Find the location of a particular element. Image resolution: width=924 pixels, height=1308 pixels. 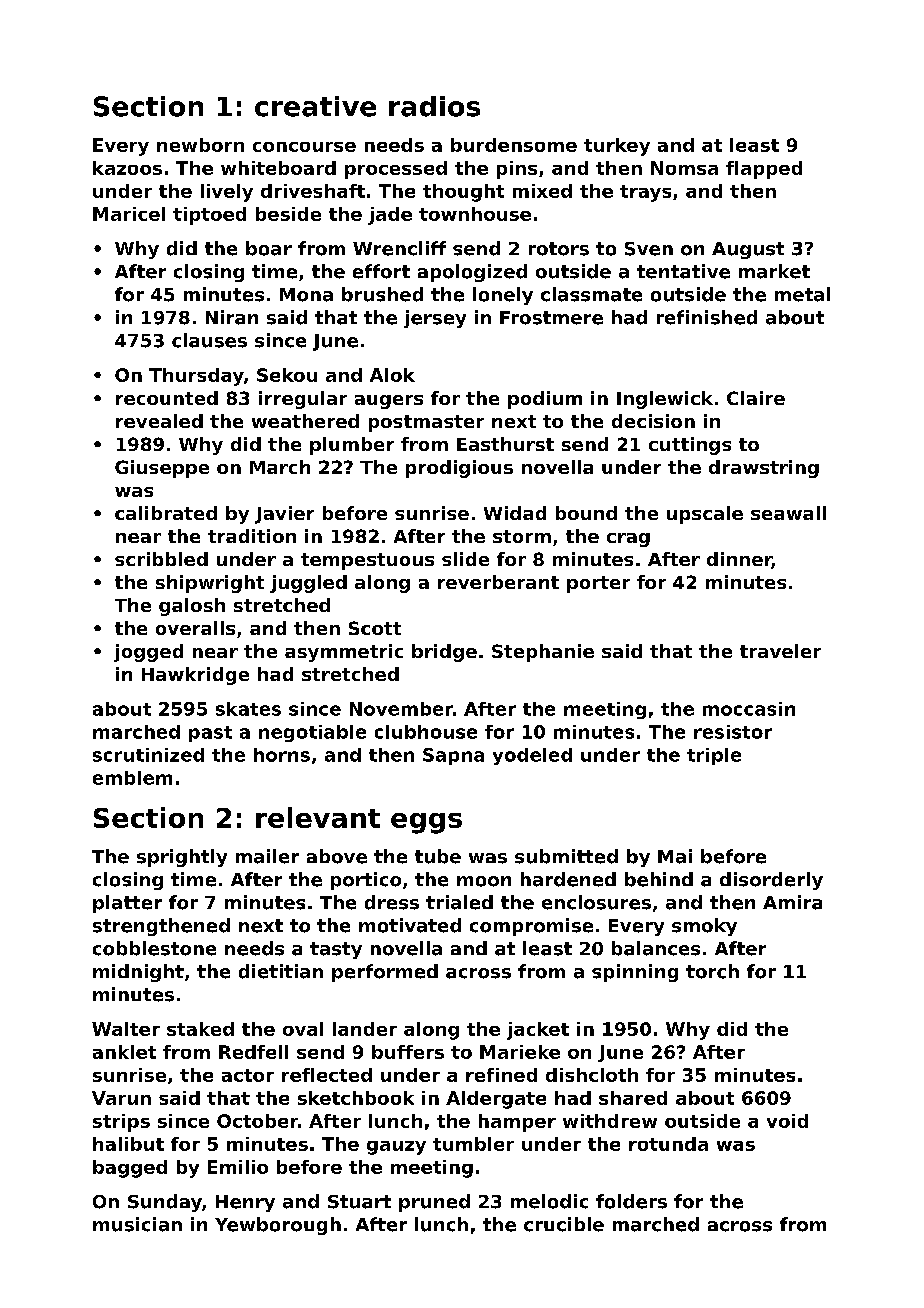

crucible is located at coordinates (564, 1224).
